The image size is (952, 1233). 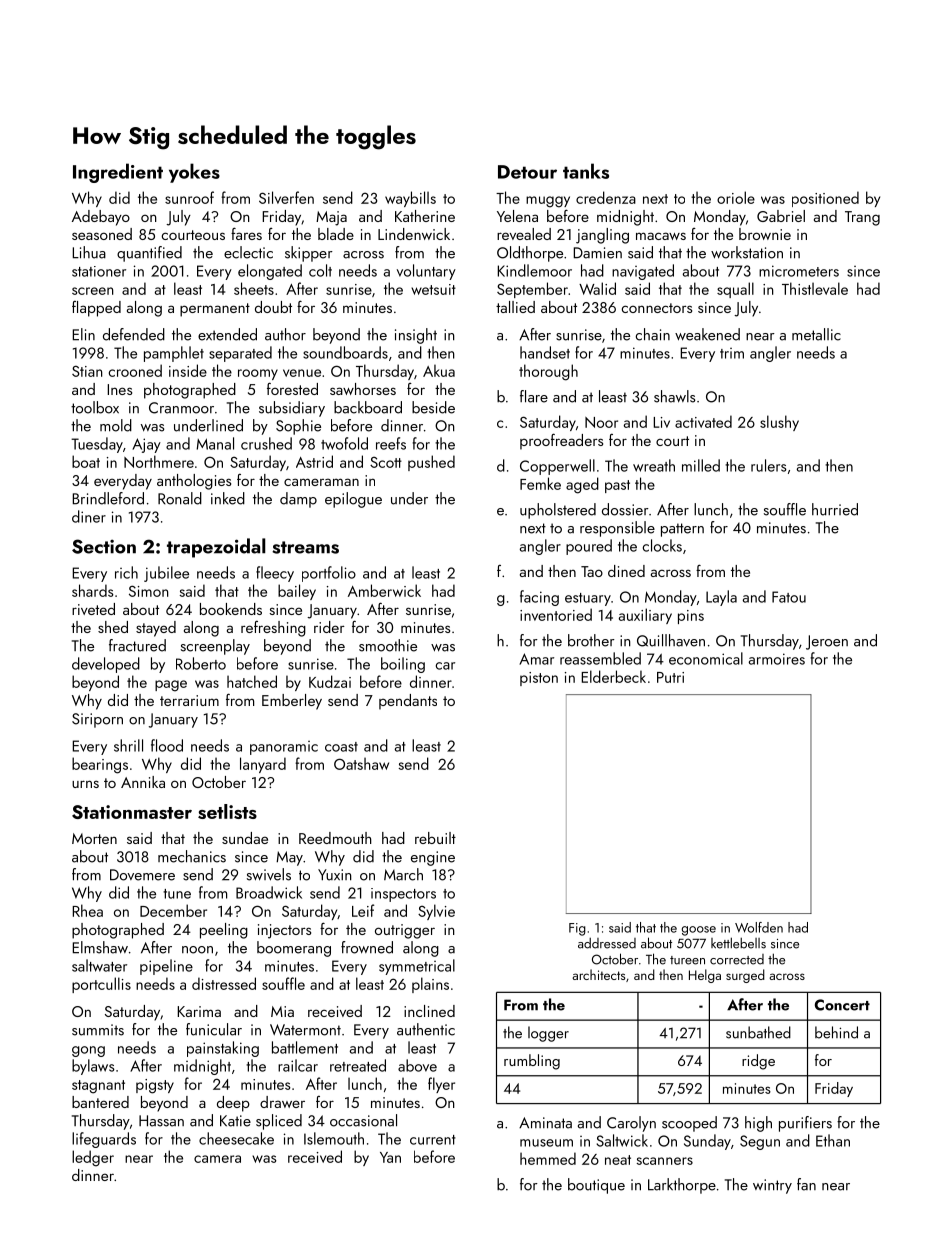 I want to click on Reedmouth, so click(x=335, y=838).
